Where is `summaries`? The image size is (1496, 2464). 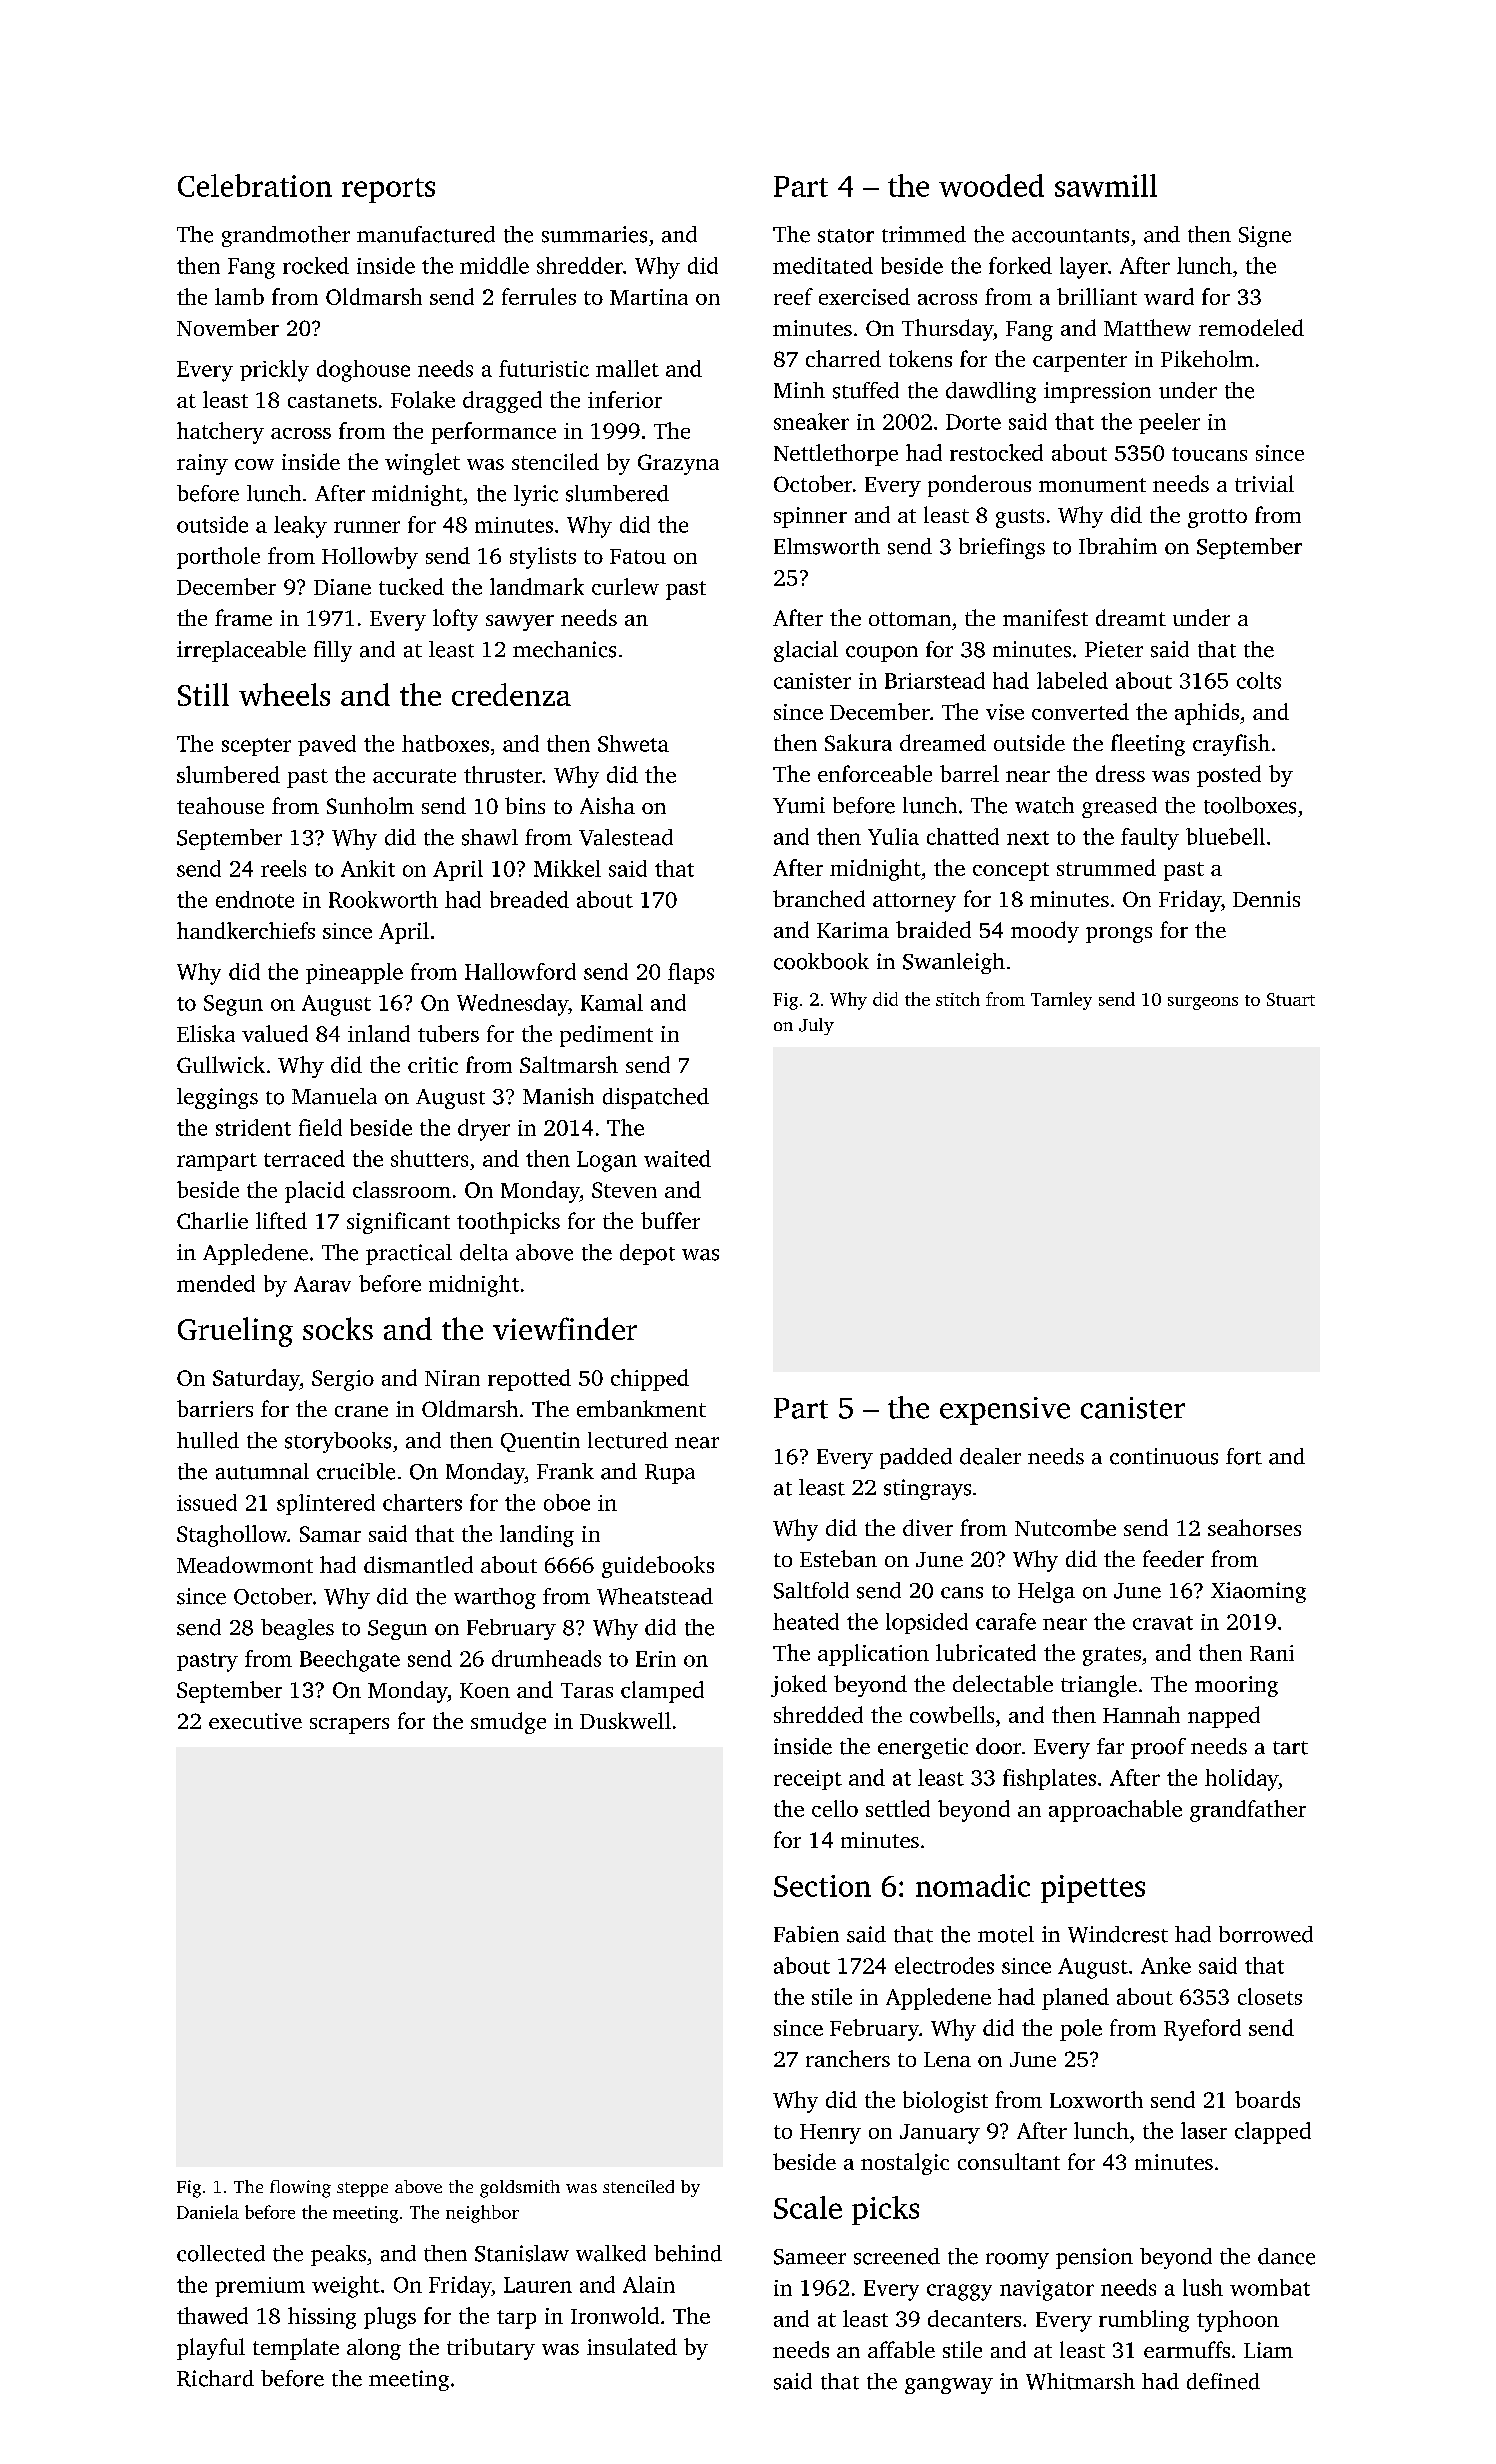
summaries is located at coordinates (594, 234).
